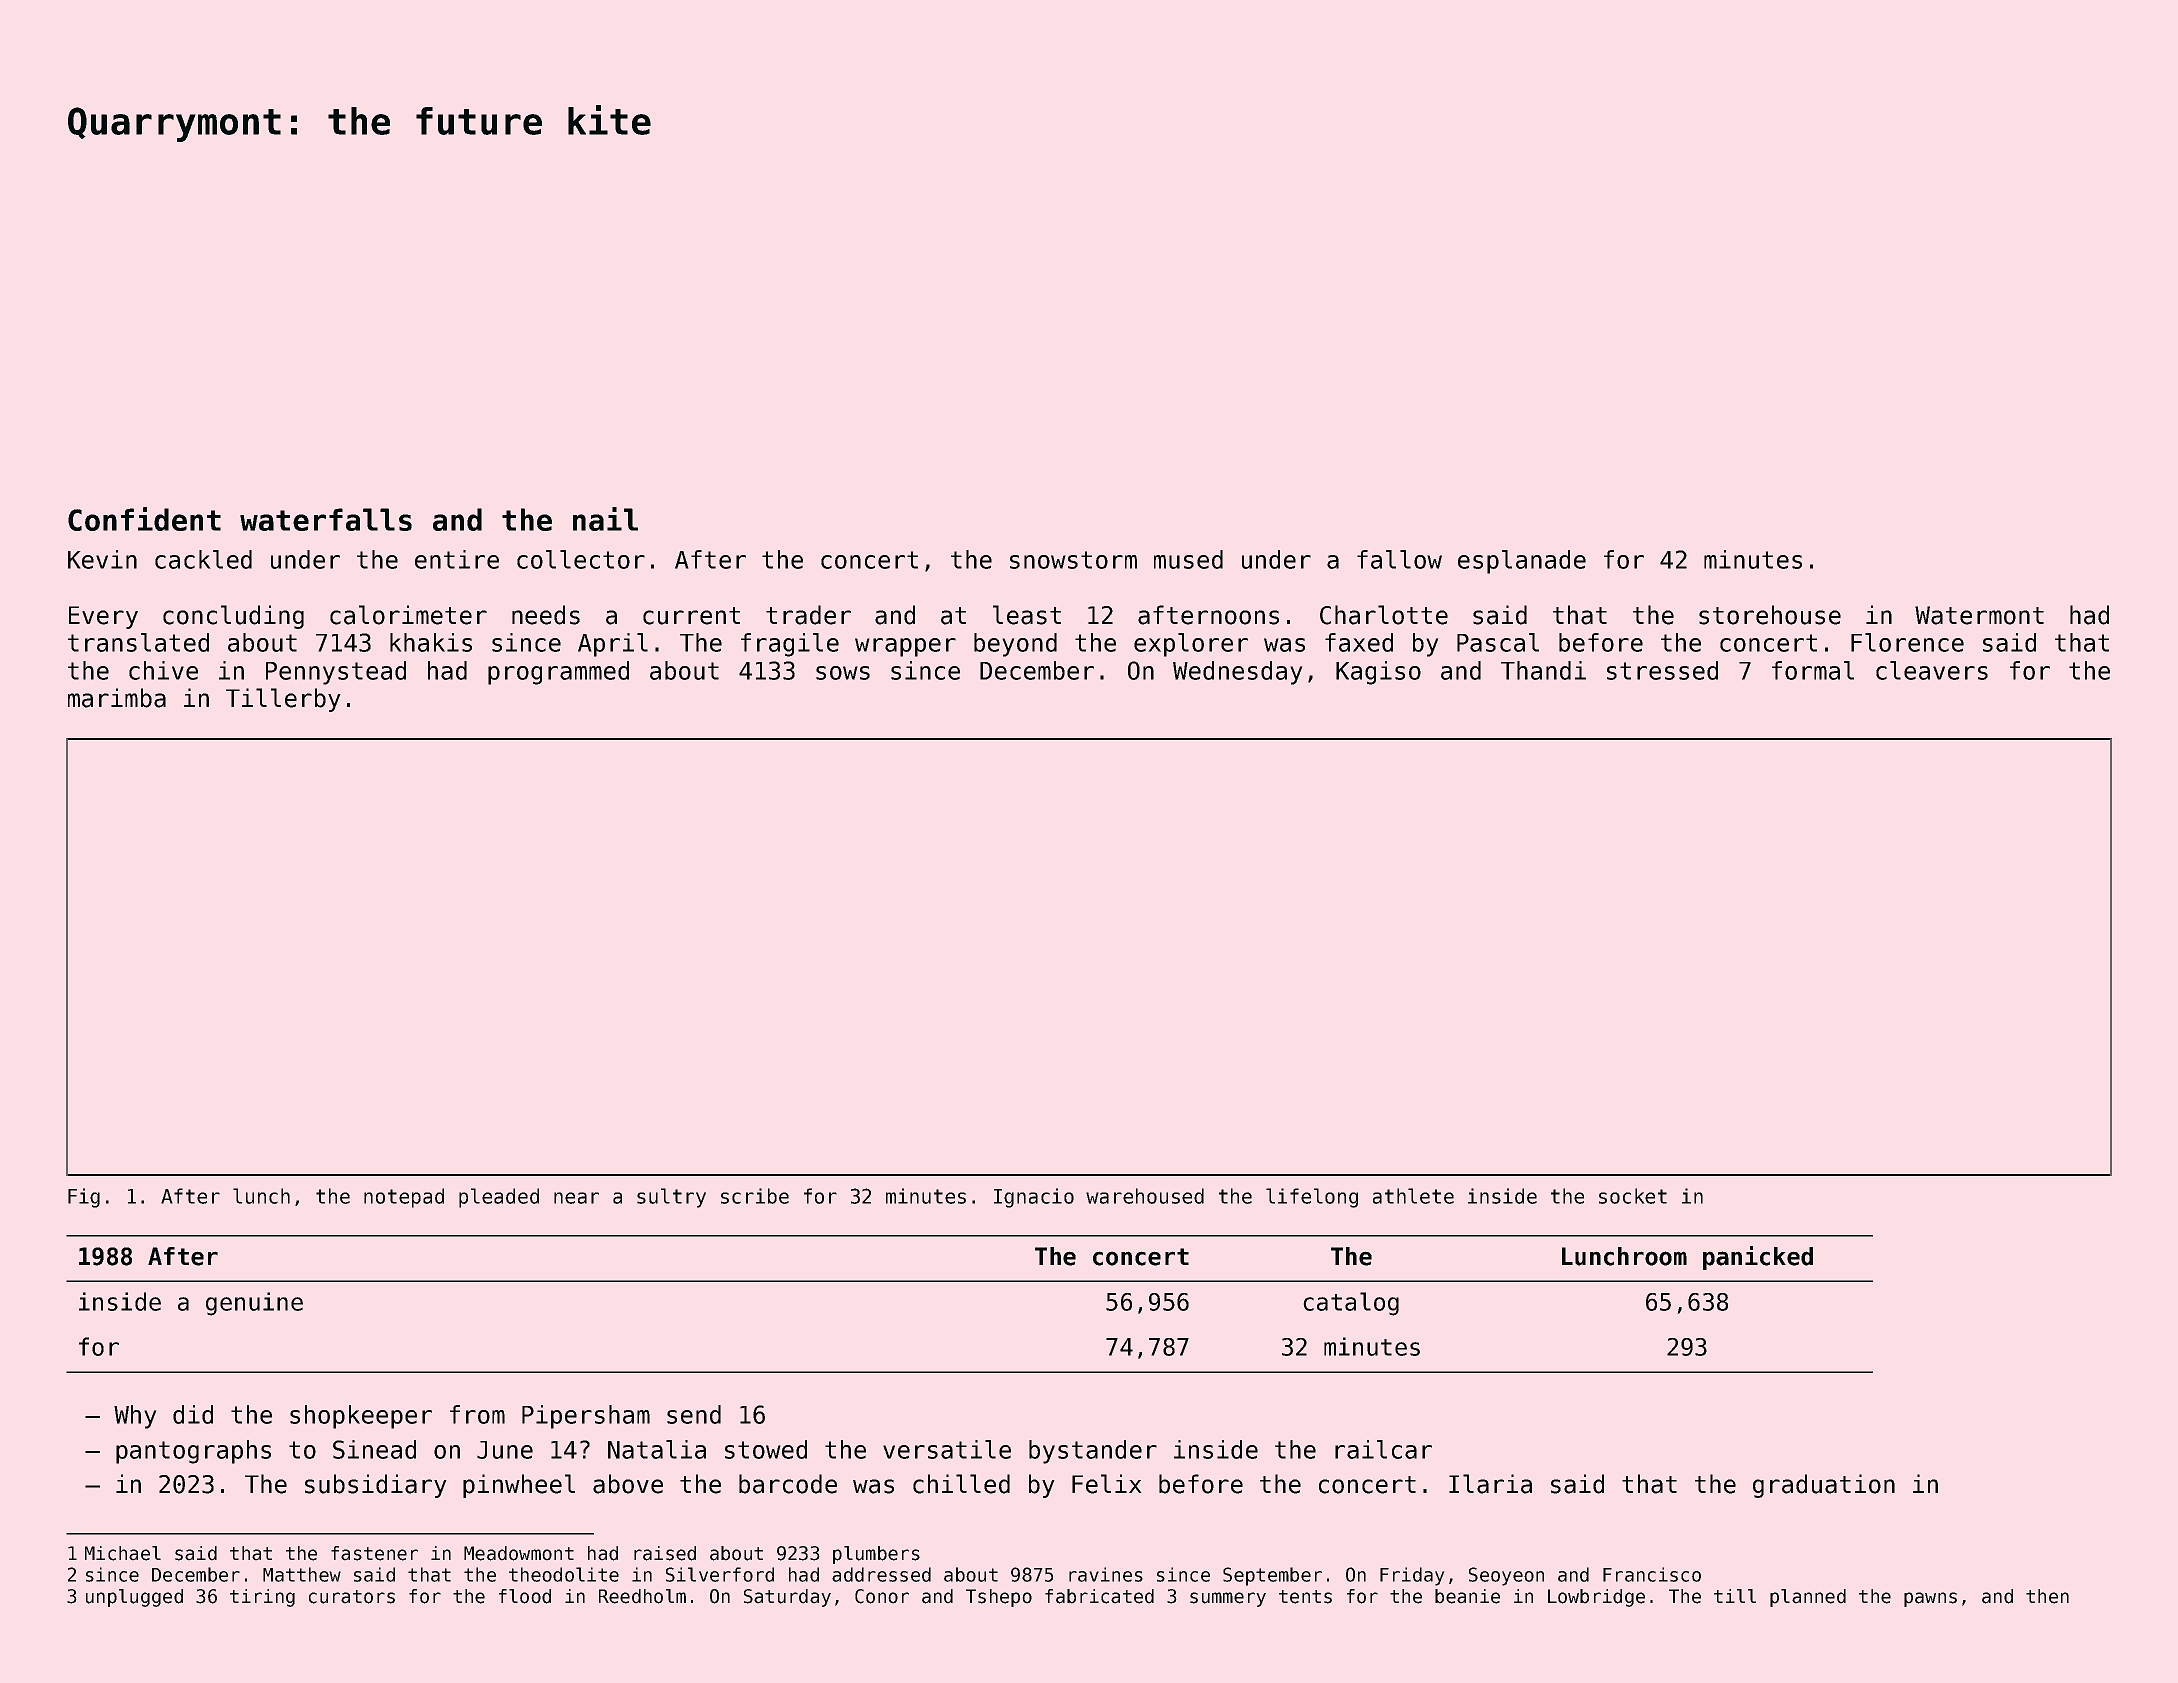 This screenshot has height=1683, width=2178. I want to click on catalog, so click(1351, 1304).
